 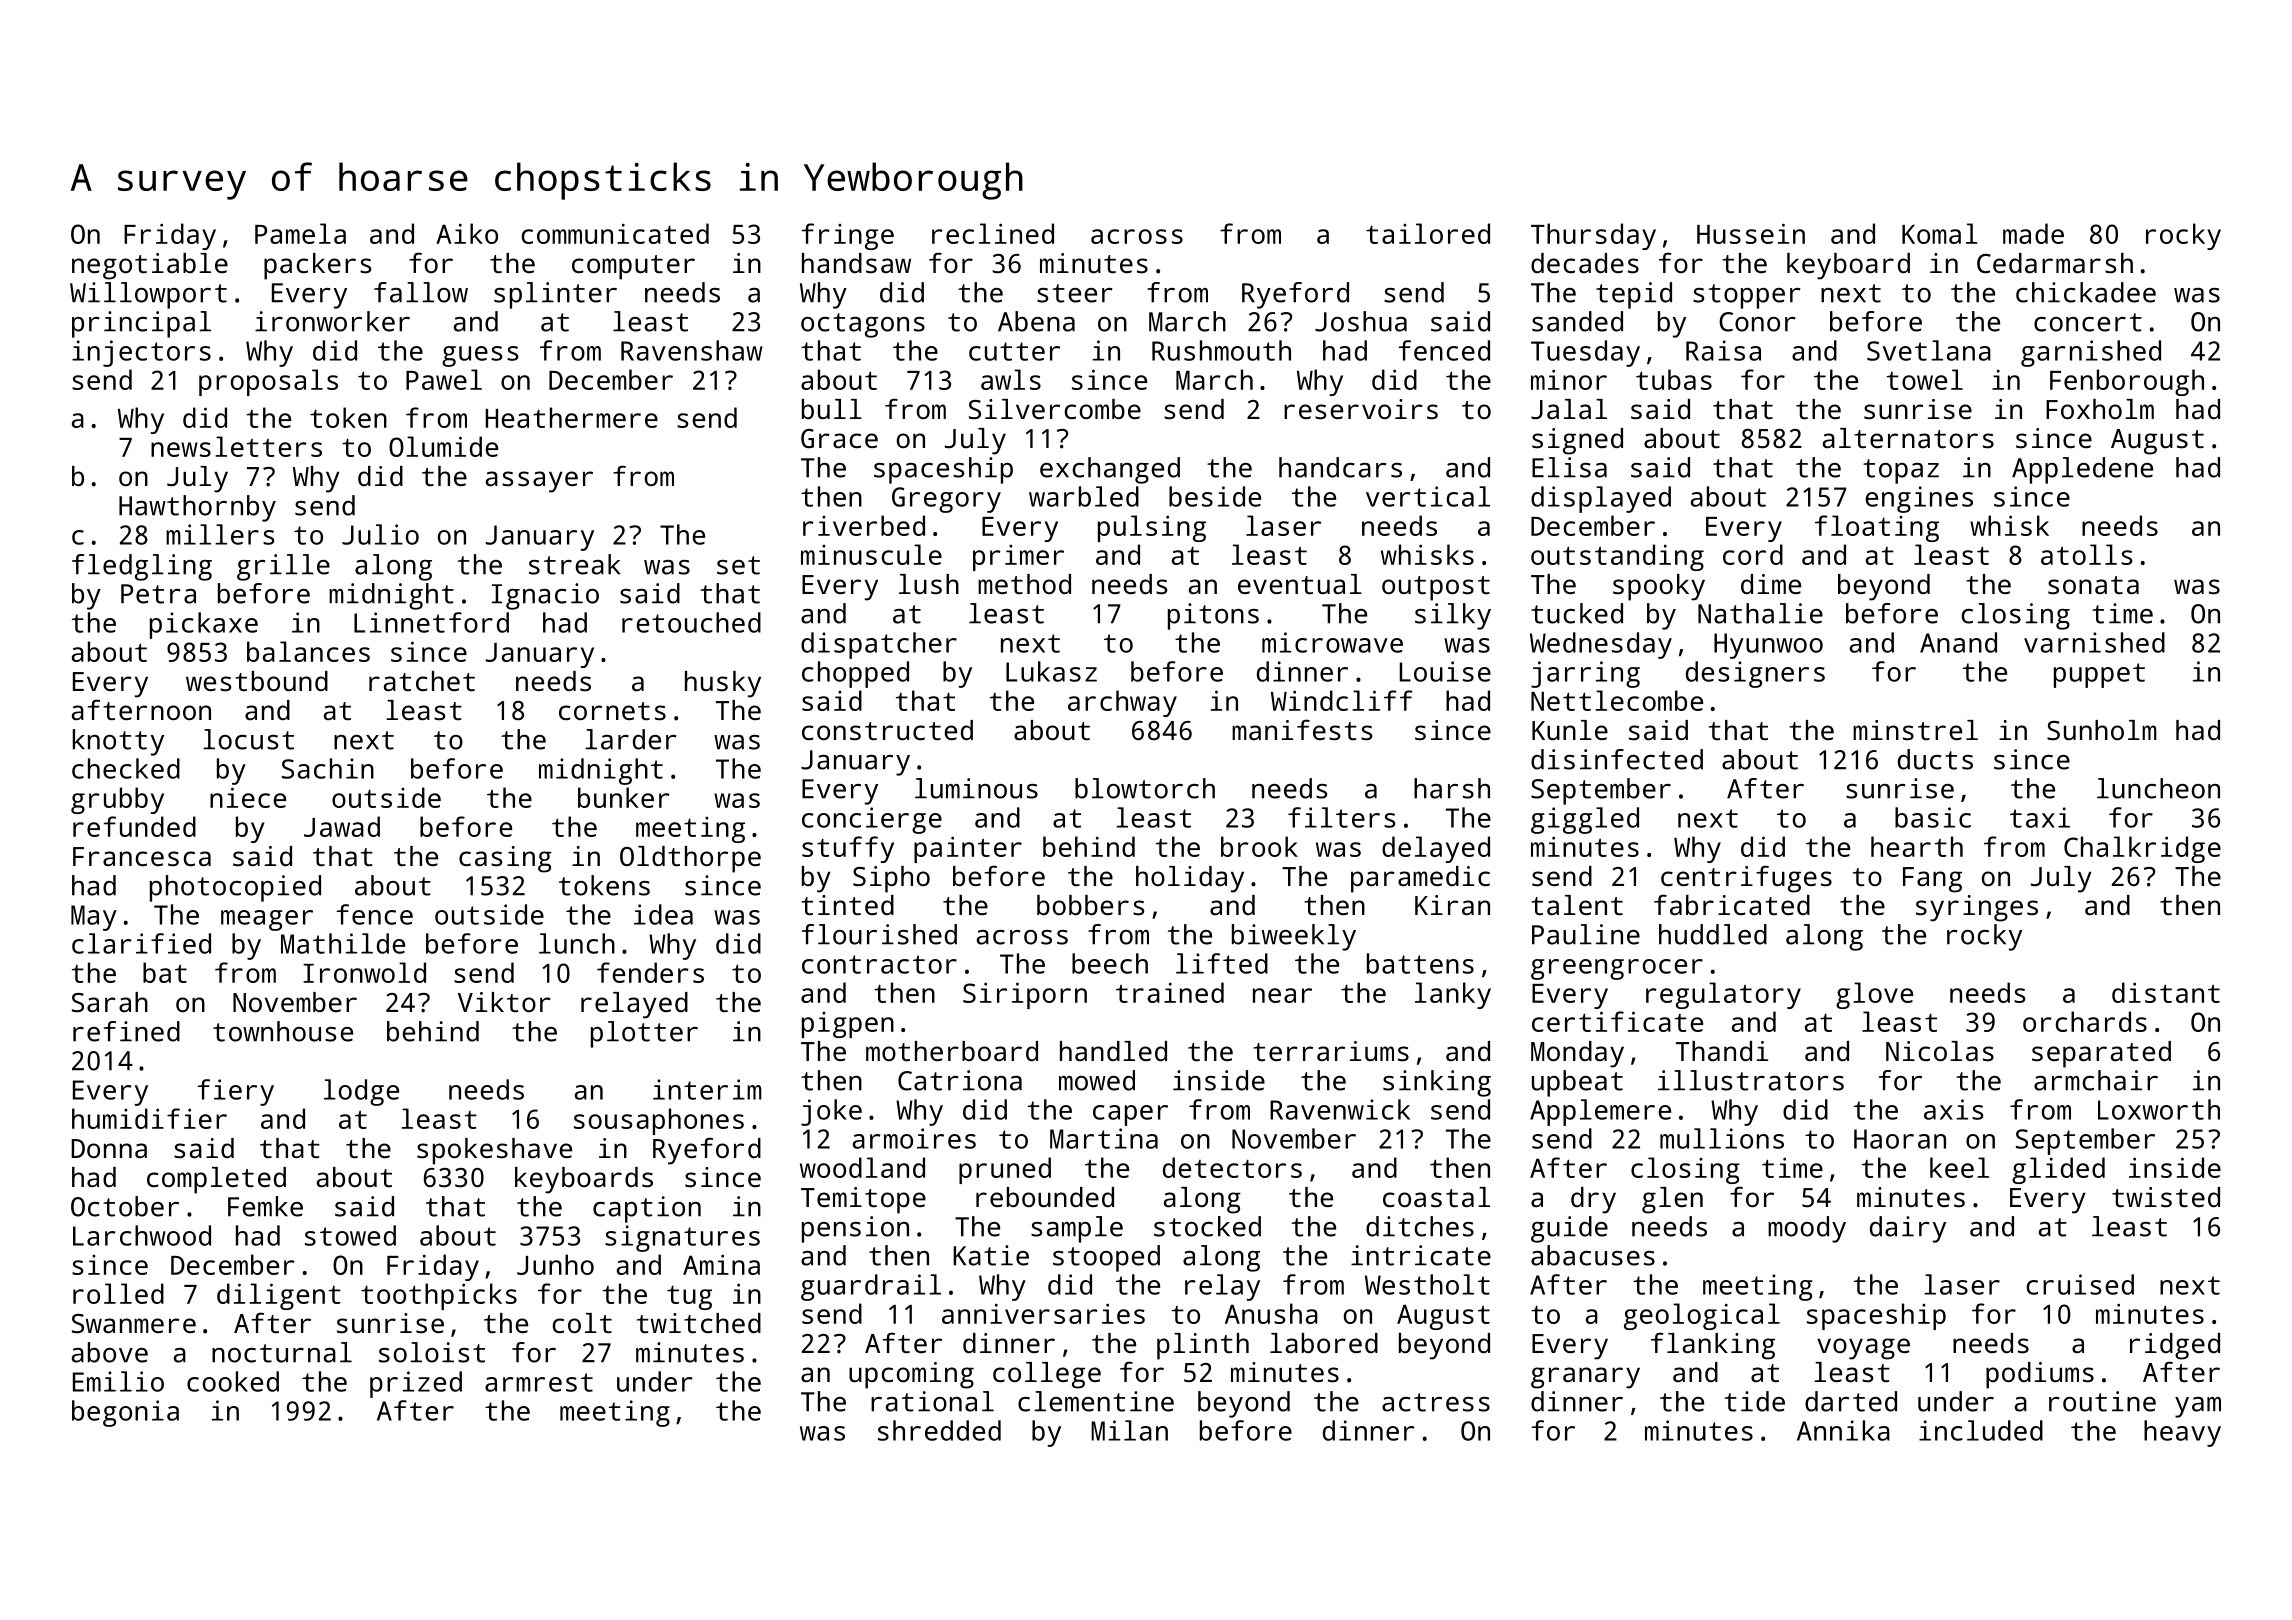 What do you see at coordinates (1232, 1167) in the page?
I see `detectors` at bounding box center [1232, 1167].
